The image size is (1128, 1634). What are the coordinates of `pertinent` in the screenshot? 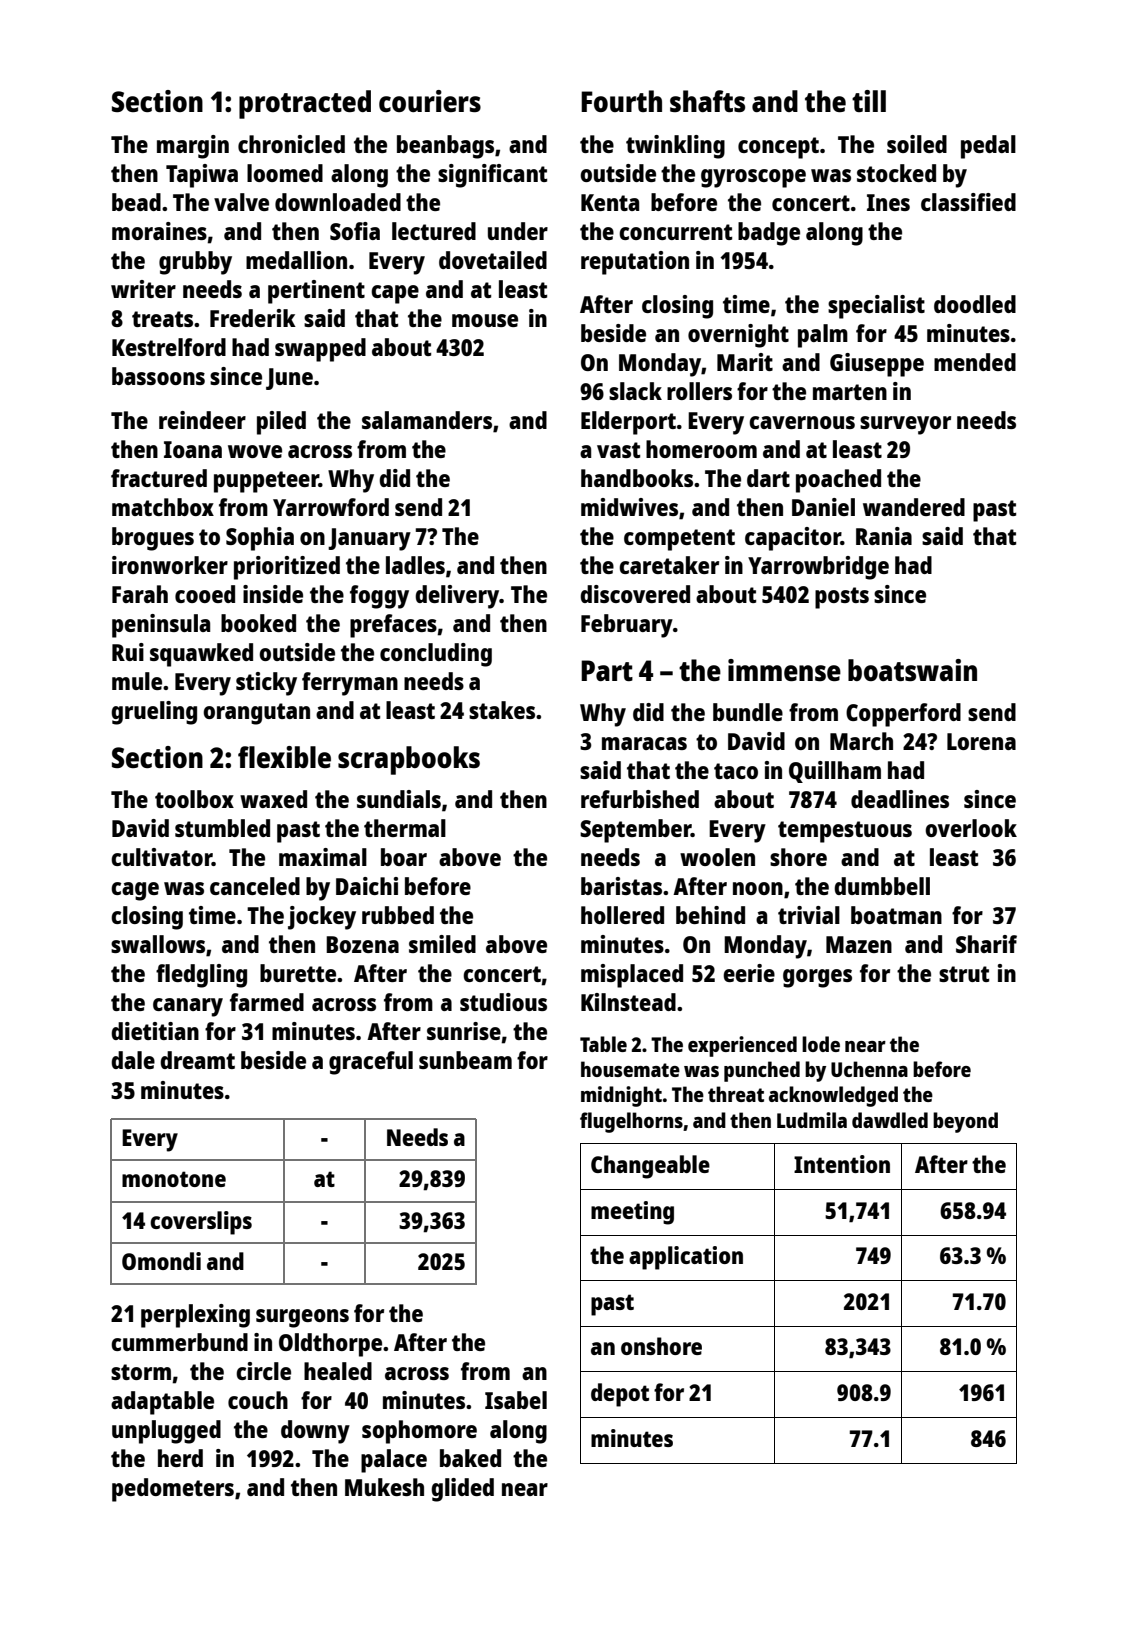 It's located at (316, 292).
